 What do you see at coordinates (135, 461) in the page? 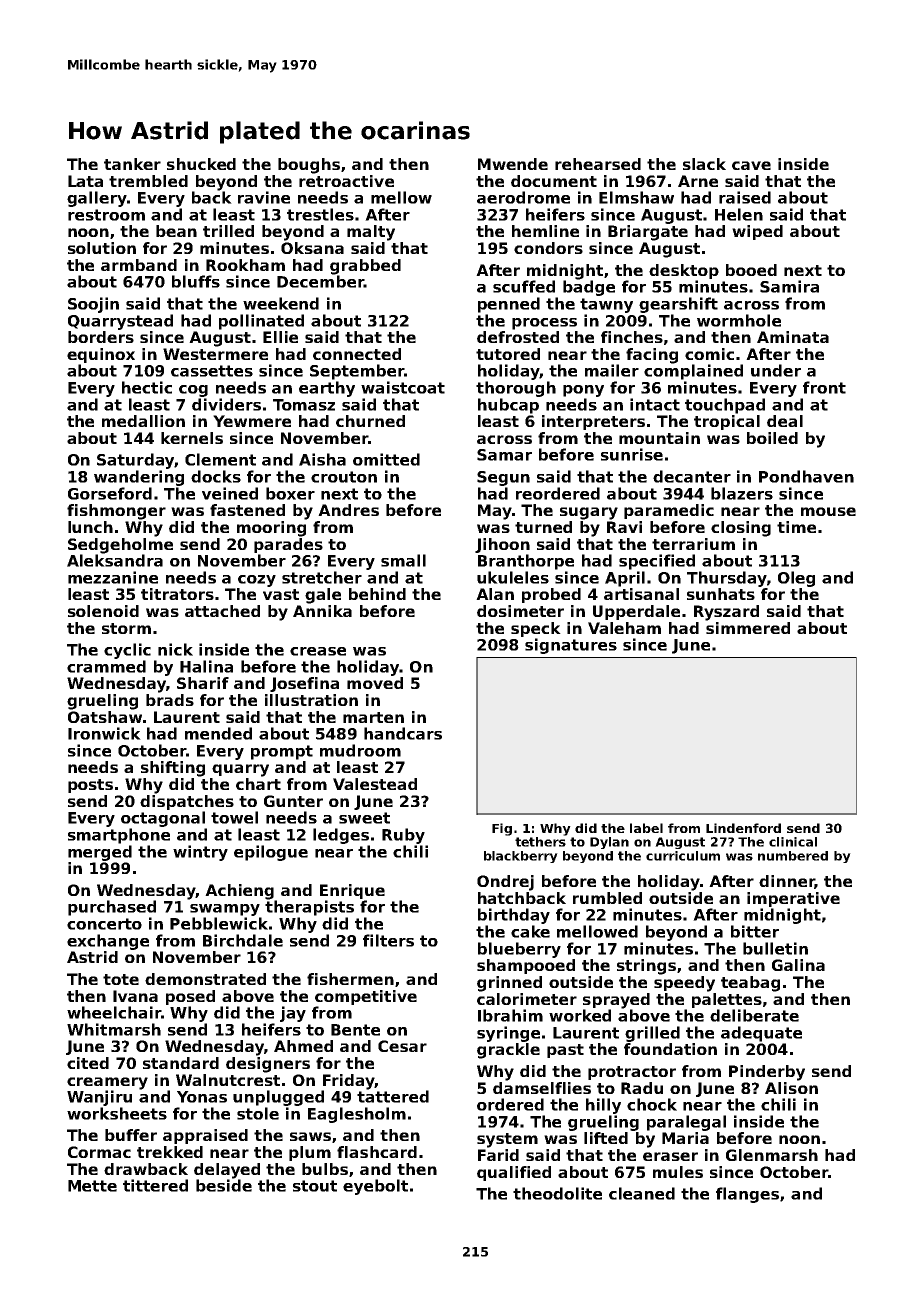
I see `Saturday` at bounding box center [135, 461].
